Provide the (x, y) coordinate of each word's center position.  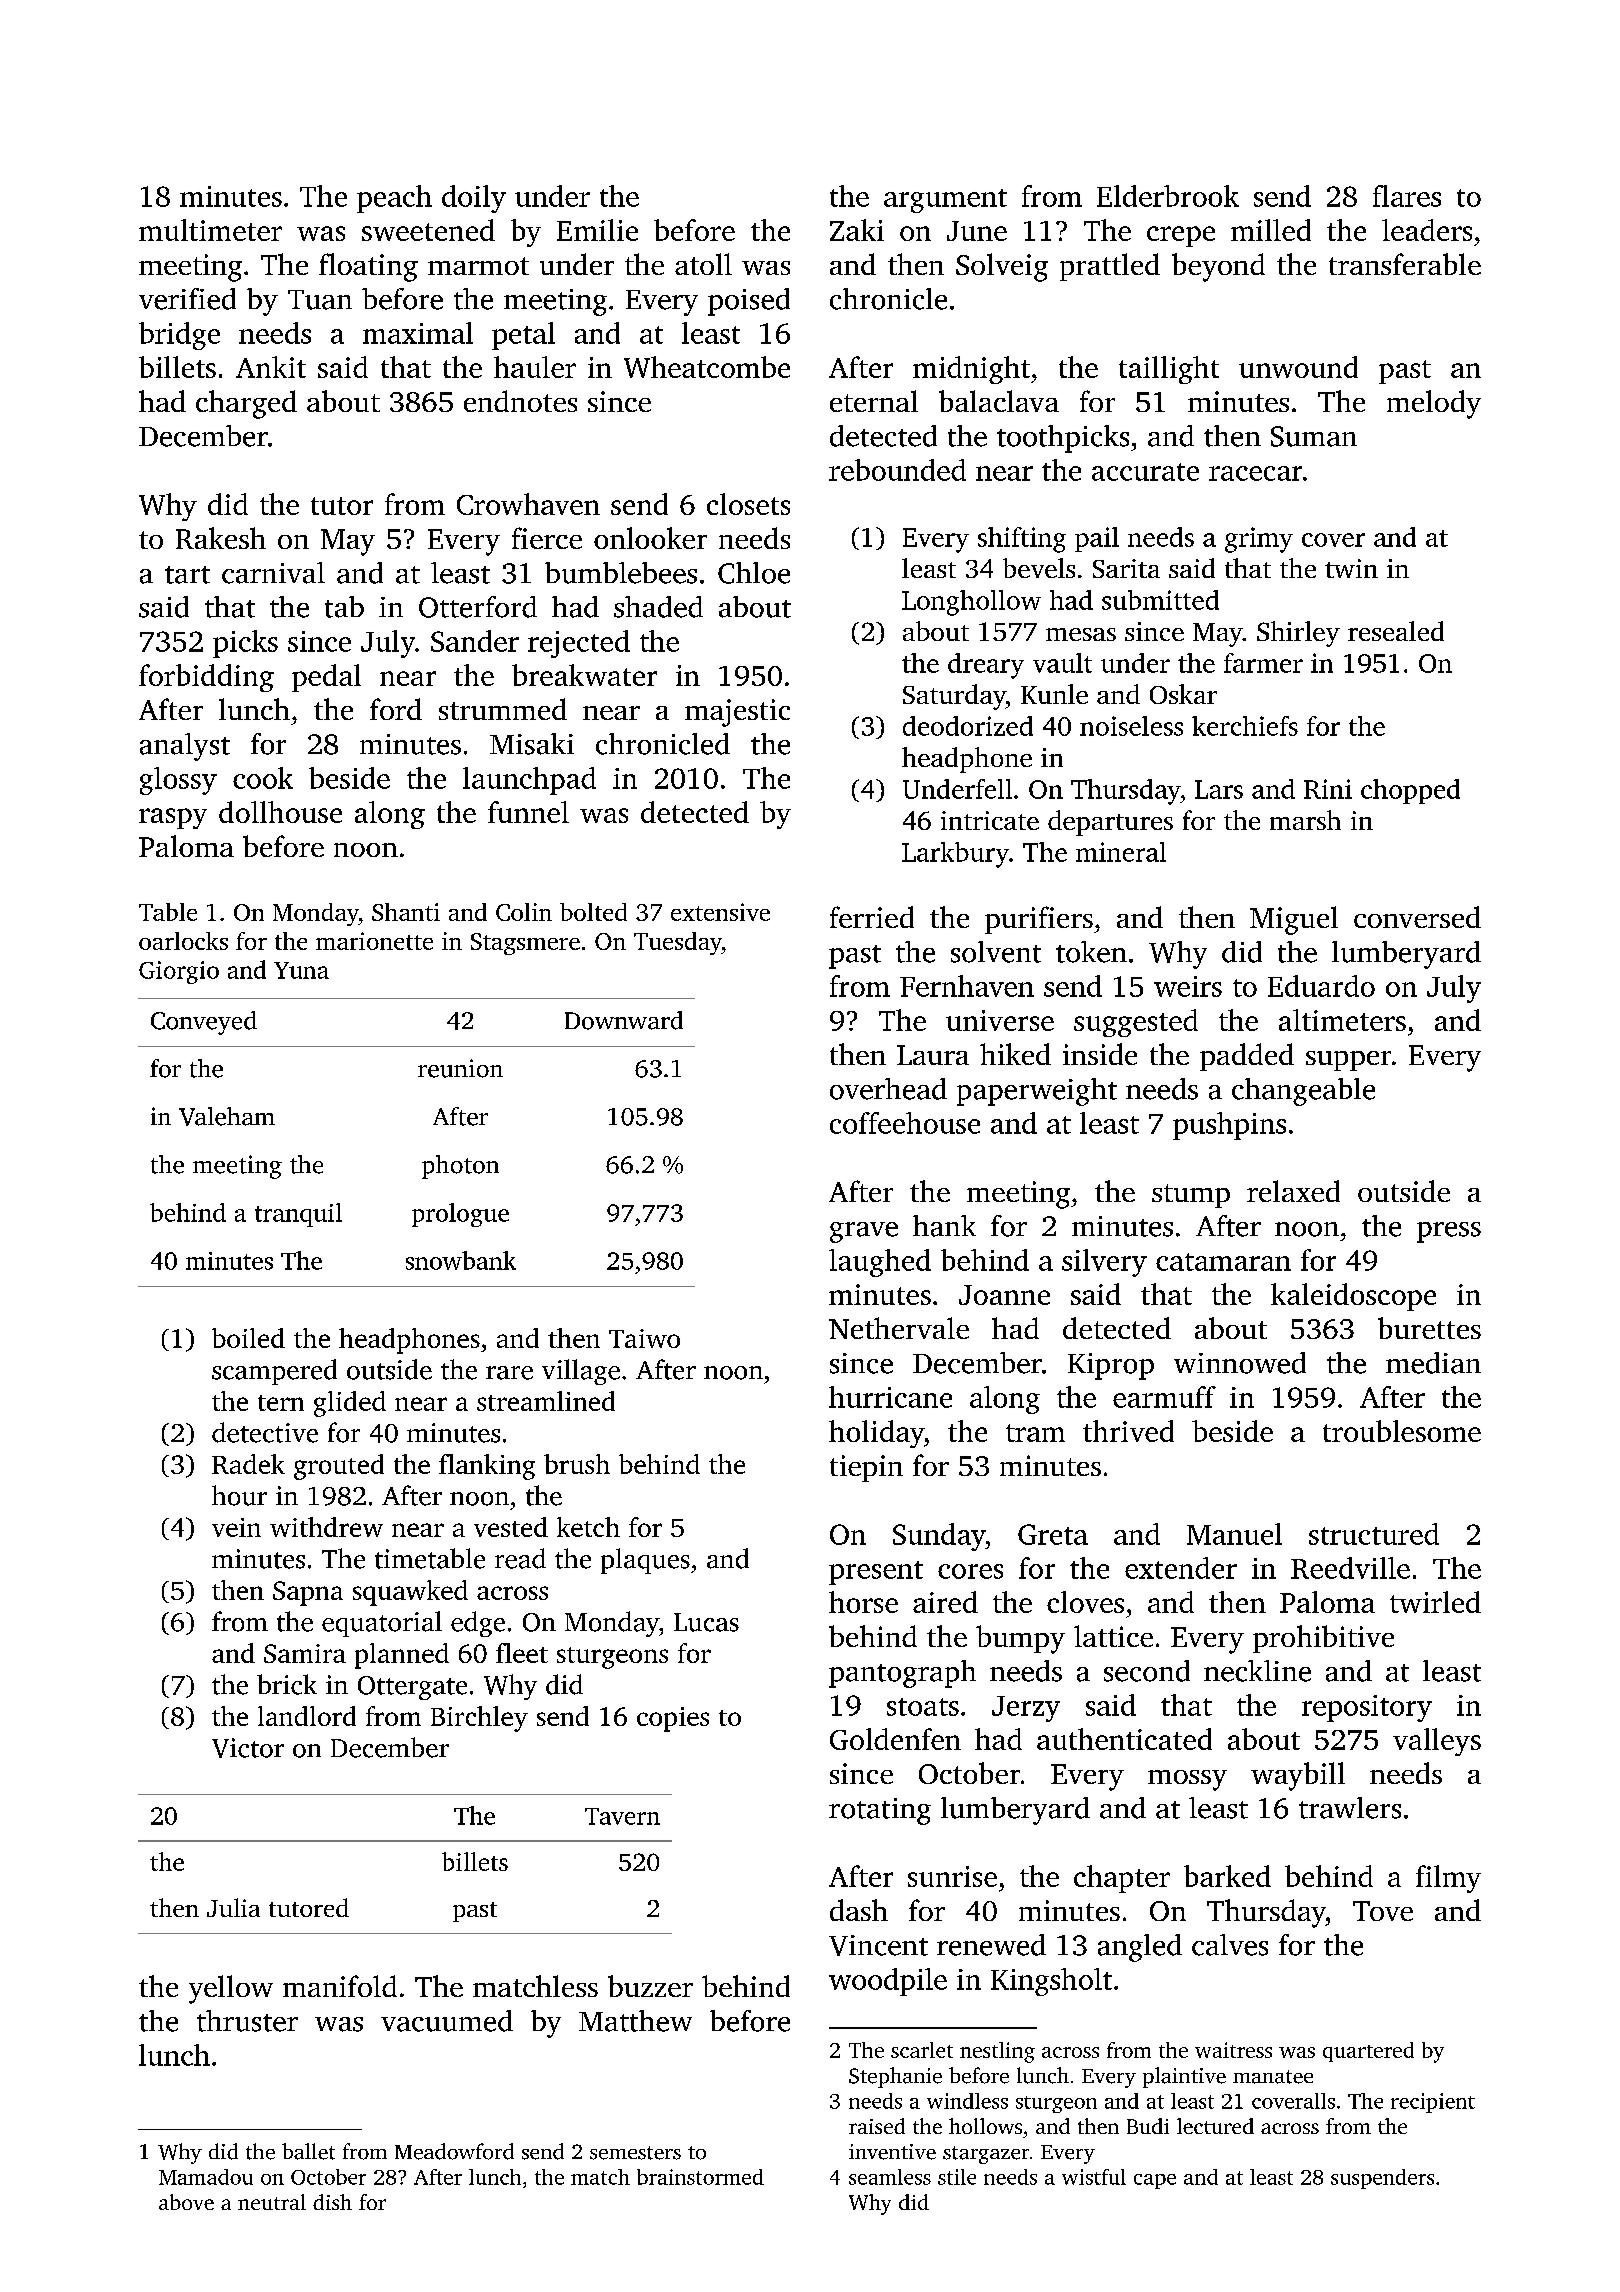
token (1091, 952)
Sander (475, 641)
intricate (990, 820)
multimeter (210, 230)
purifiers (1039, 920)
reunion (460, 1068)
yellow (231, 1989)
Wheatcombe (707, 367)
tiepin (866, 1468)
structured (1374, 1534)
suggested (1136, 1023)
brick (287, 1684)
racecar (1255, 473)
